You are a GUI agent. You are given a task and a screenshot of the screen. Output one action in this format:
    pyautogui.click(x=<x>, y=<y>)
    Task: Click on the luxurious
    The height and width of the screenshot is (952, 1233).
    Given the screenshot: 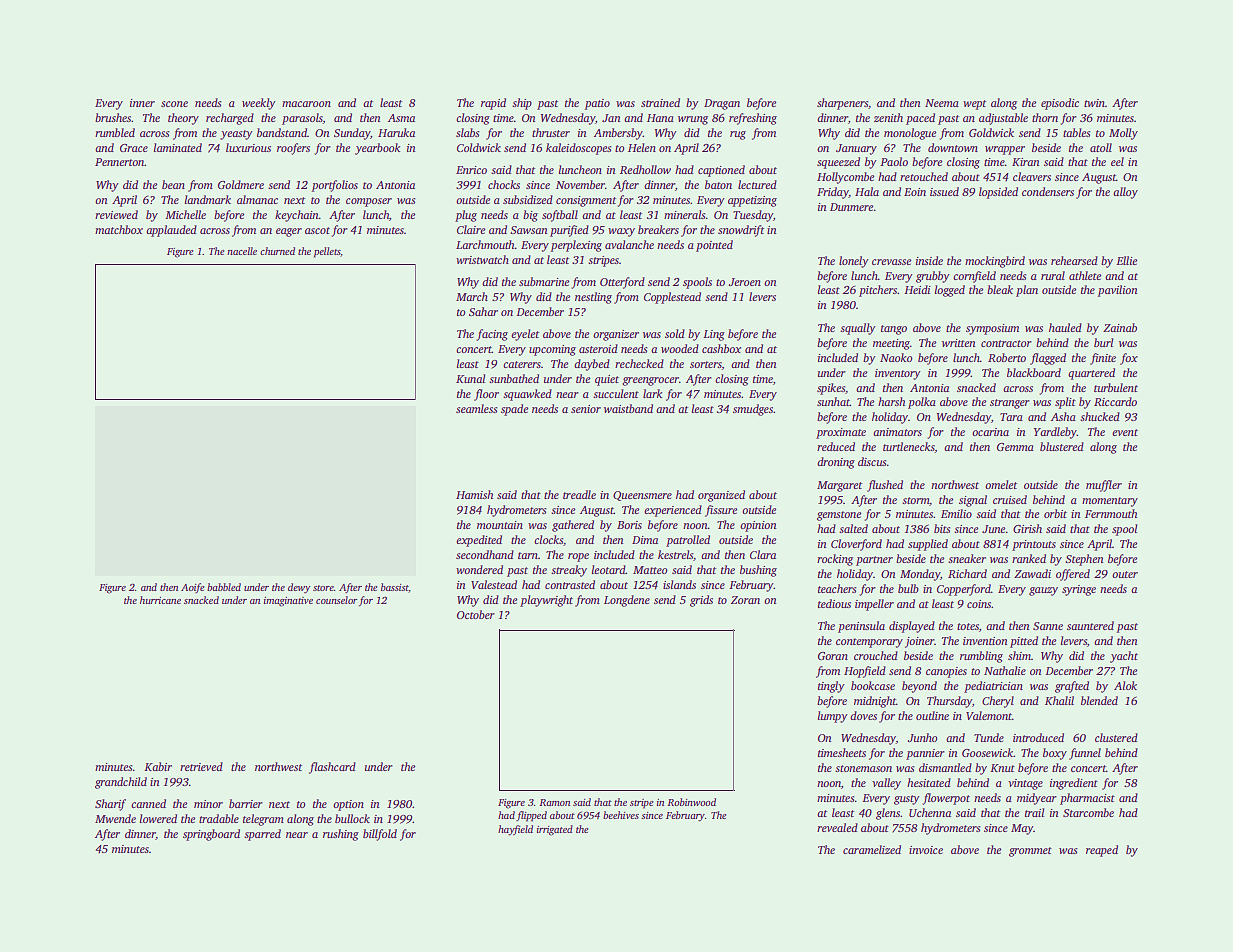 What is the action you would take?
    pyautogui.click(x=248, y=147)
